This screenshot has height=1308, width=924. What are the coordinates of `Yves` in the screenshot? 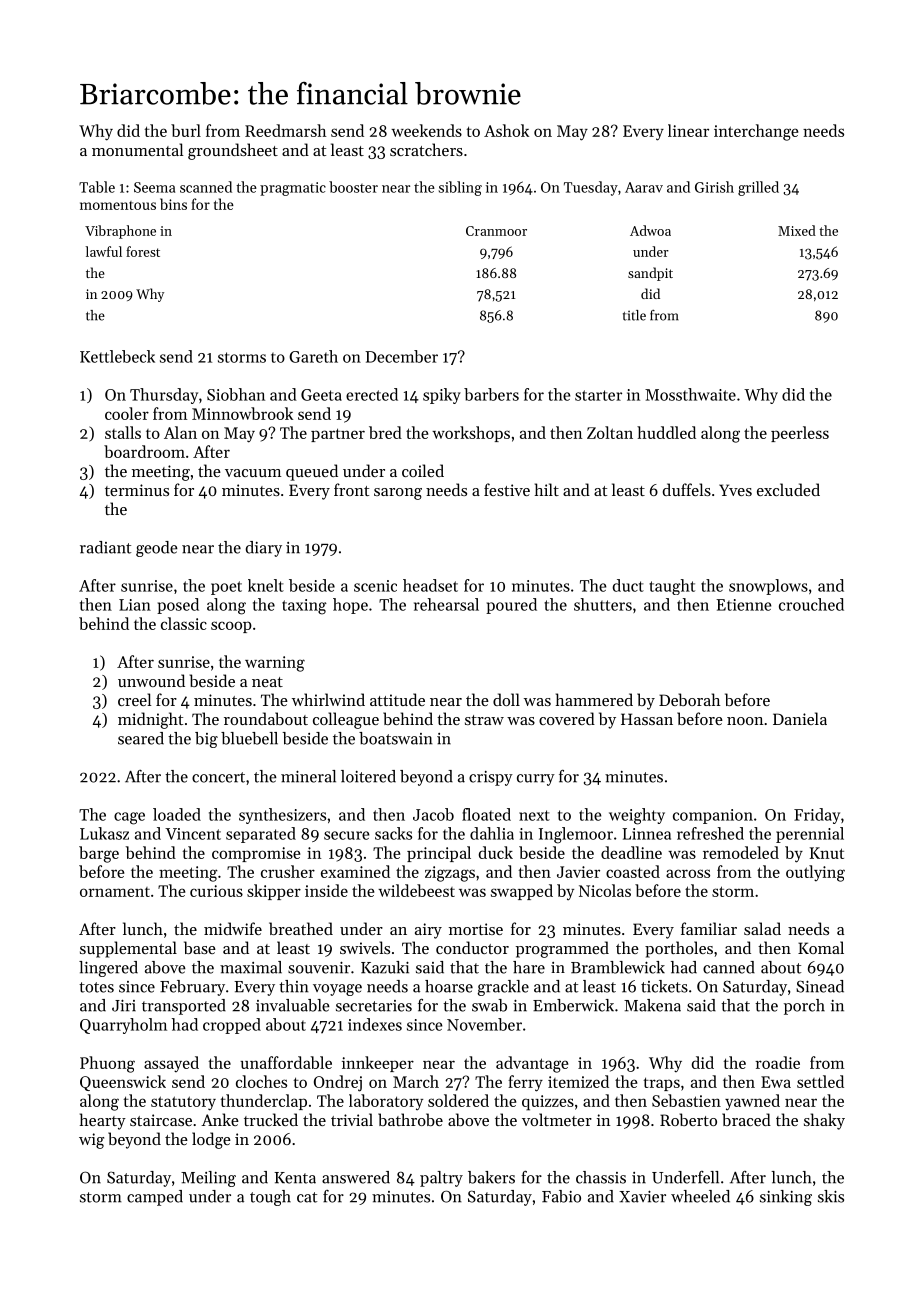 It's located at (735, 490).
